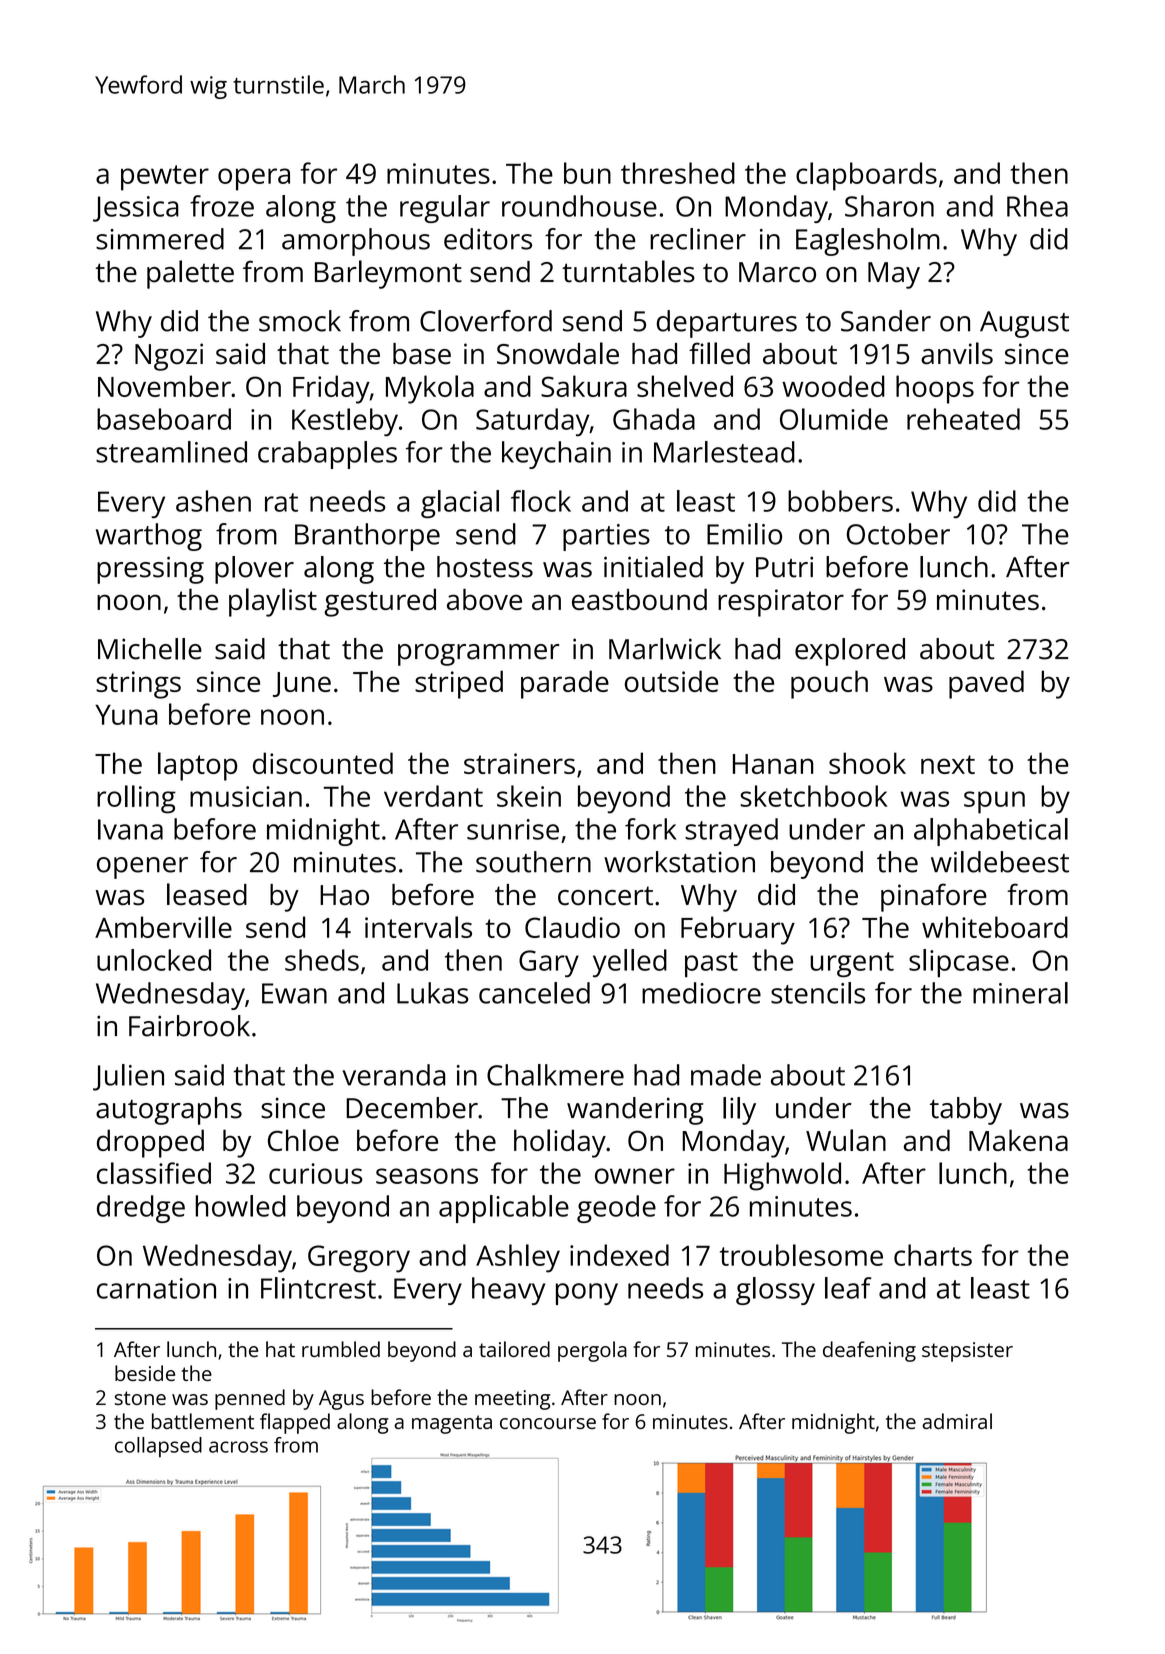 The width and height of the document is (1165, 1654). I want to click on Hanan, so click(773, 764).
